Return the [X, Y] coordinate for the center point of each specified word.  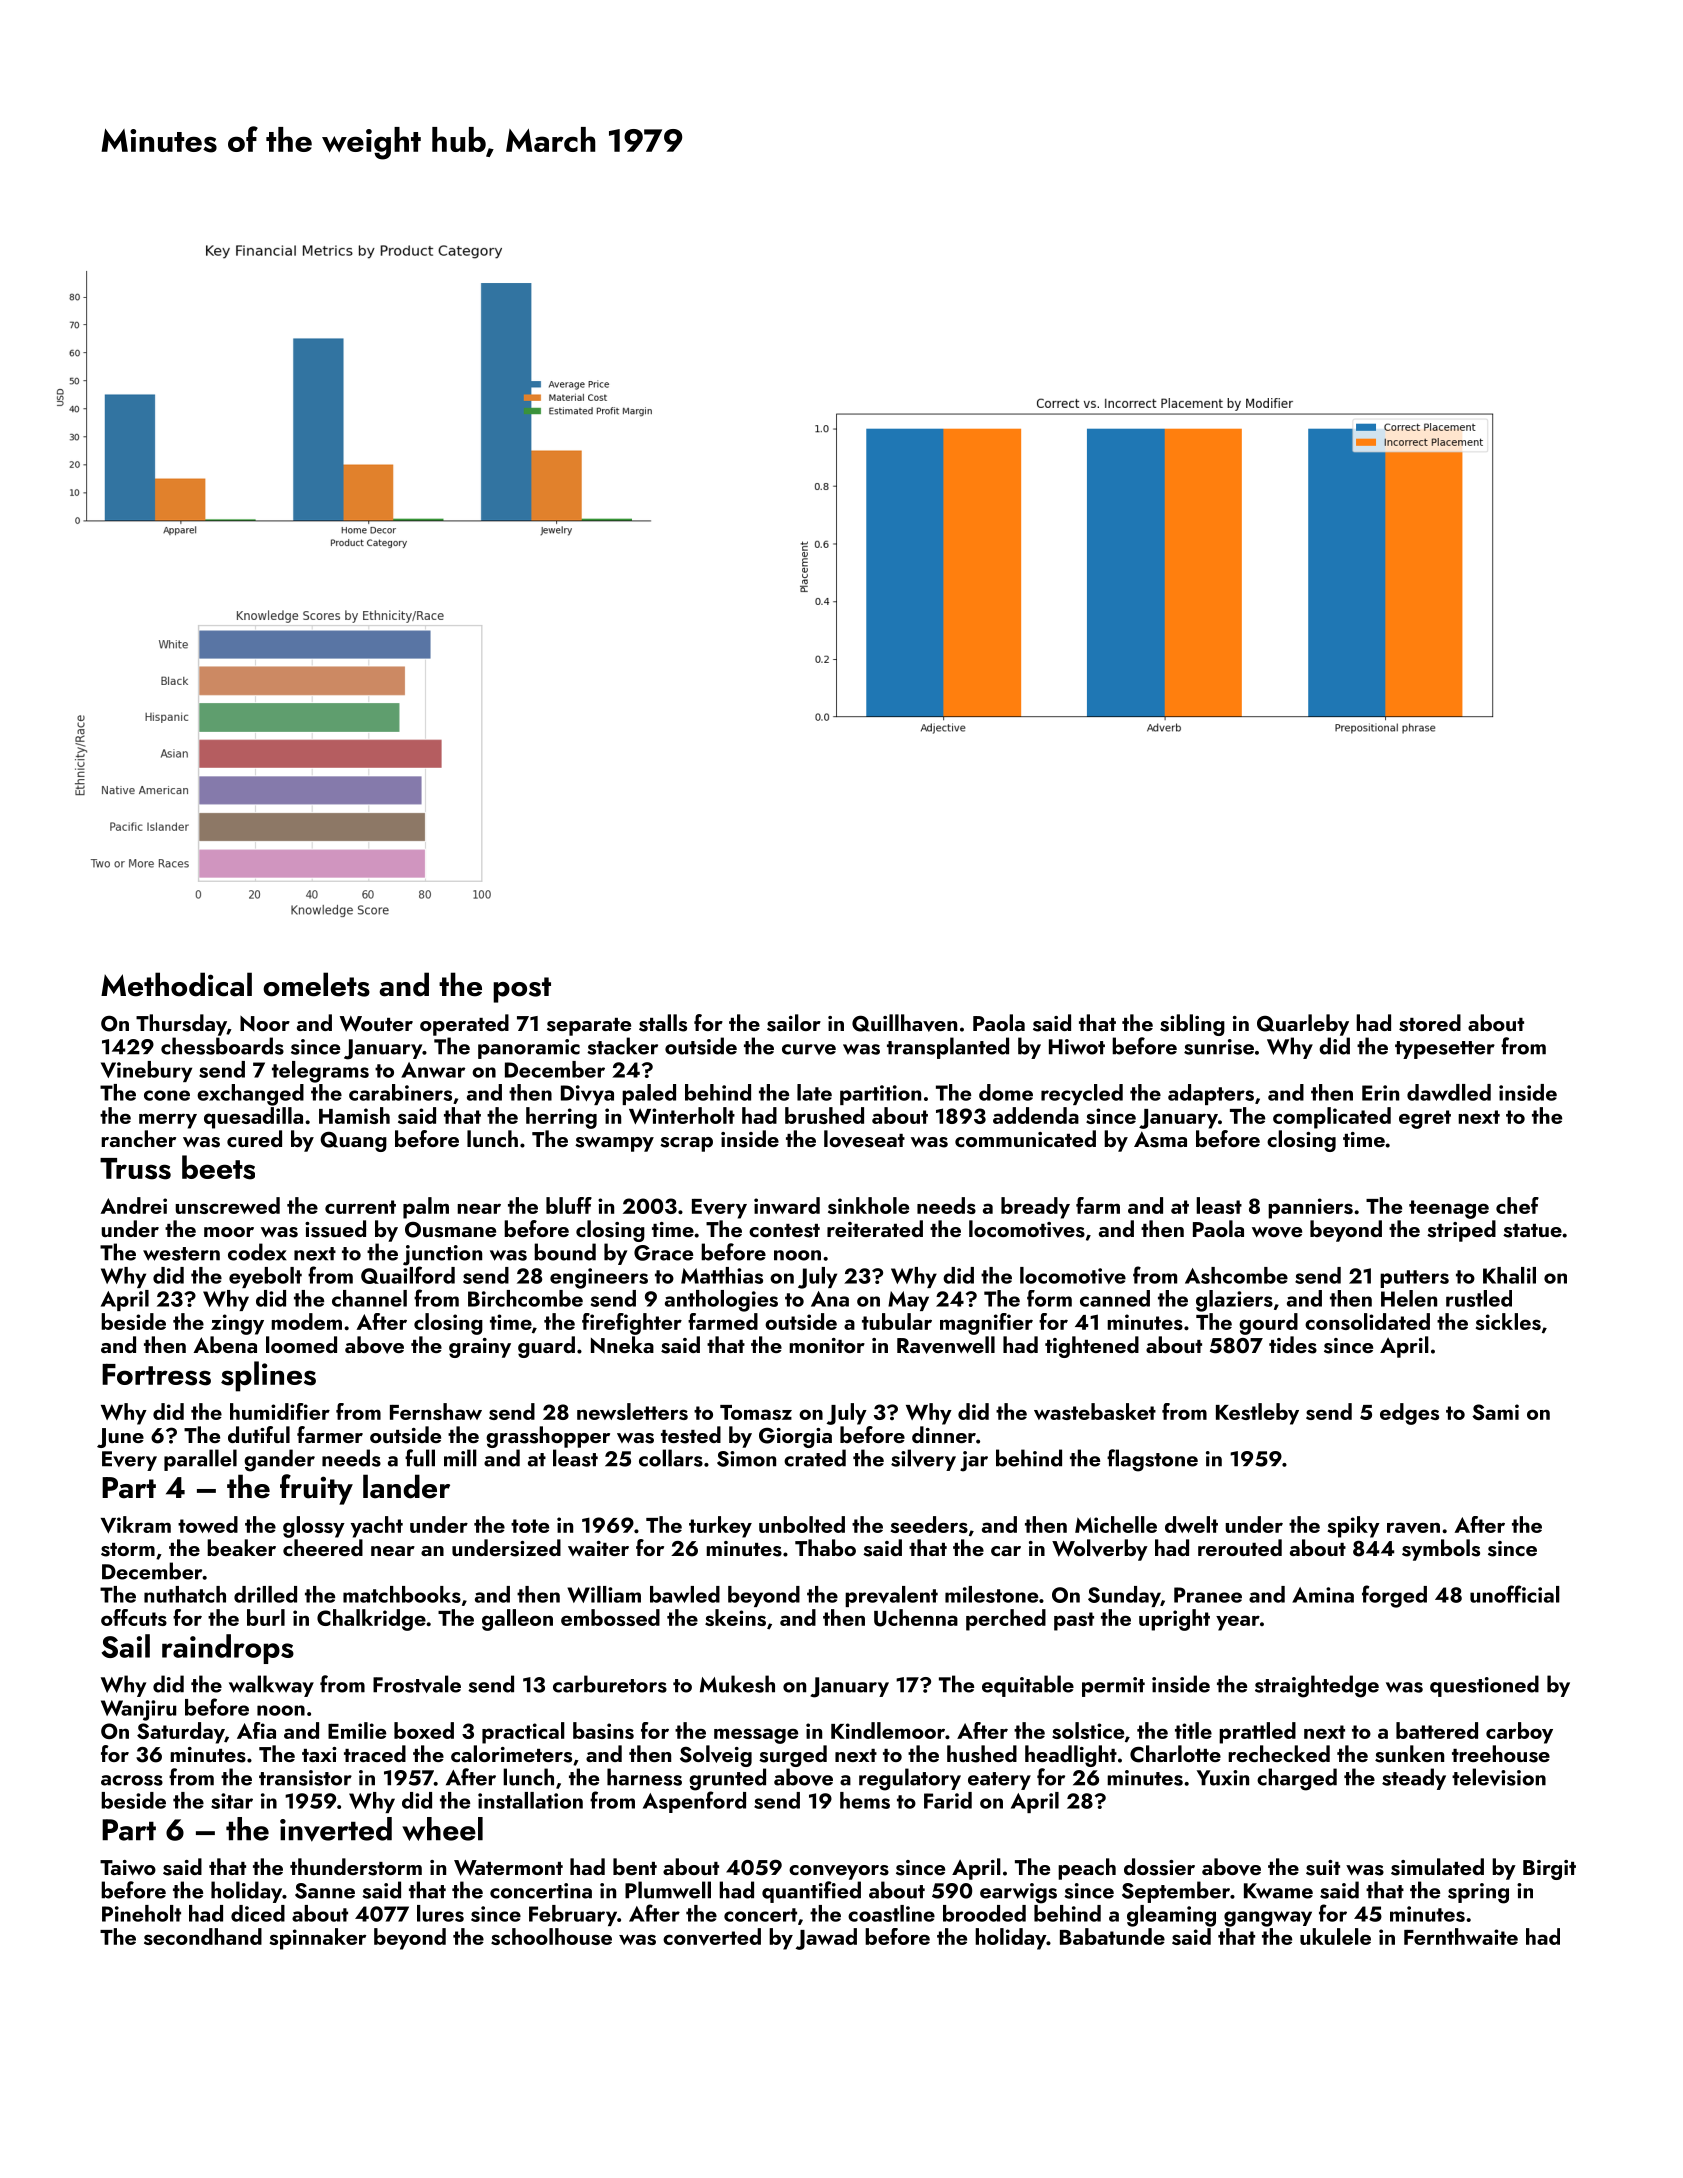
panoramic [529, 1049]
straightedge [1317, 1686]
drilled [265, 1594]
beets [218, 1167]
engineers [599, 1278]
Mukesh [737, 1684]
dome [1006, 1092]
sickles [1508, 1321]
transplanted [948, 1048]
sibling [1192, 1025]
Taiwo [128, 1867]
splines [268, 1376]
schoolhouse [551, 1936]
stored [1430, 1023]
